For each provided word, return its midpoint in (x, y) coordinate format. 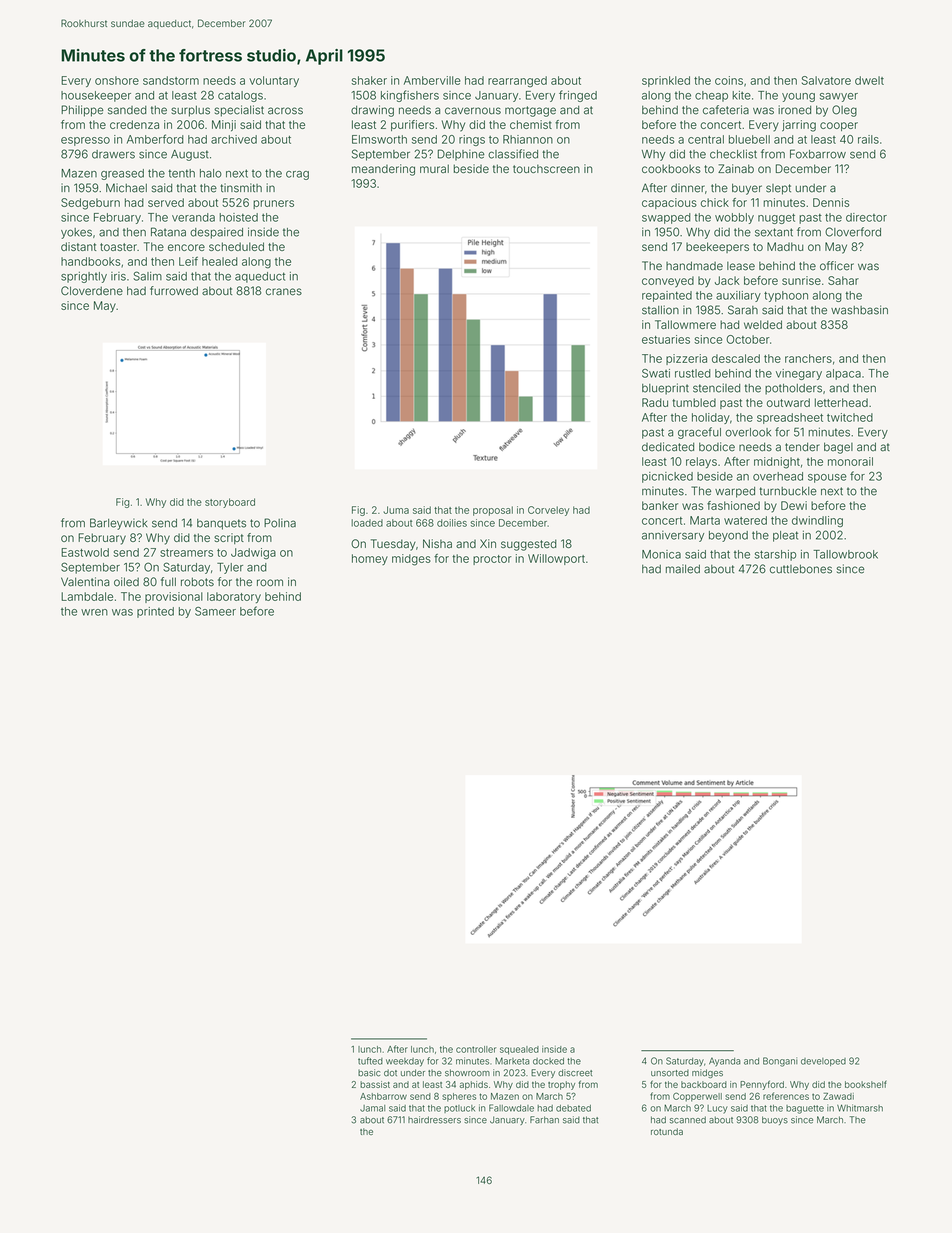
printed (155, 612)
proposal (493, 511)
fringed (578, 96)
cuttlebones (801, 569)
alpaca (843, 374)
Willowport (556, 559)
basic (369, 1073)
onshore (117, 80)
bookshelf (866, 1084)
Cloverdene (92, 291)
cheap (711, 96)
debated (573, 1108)
